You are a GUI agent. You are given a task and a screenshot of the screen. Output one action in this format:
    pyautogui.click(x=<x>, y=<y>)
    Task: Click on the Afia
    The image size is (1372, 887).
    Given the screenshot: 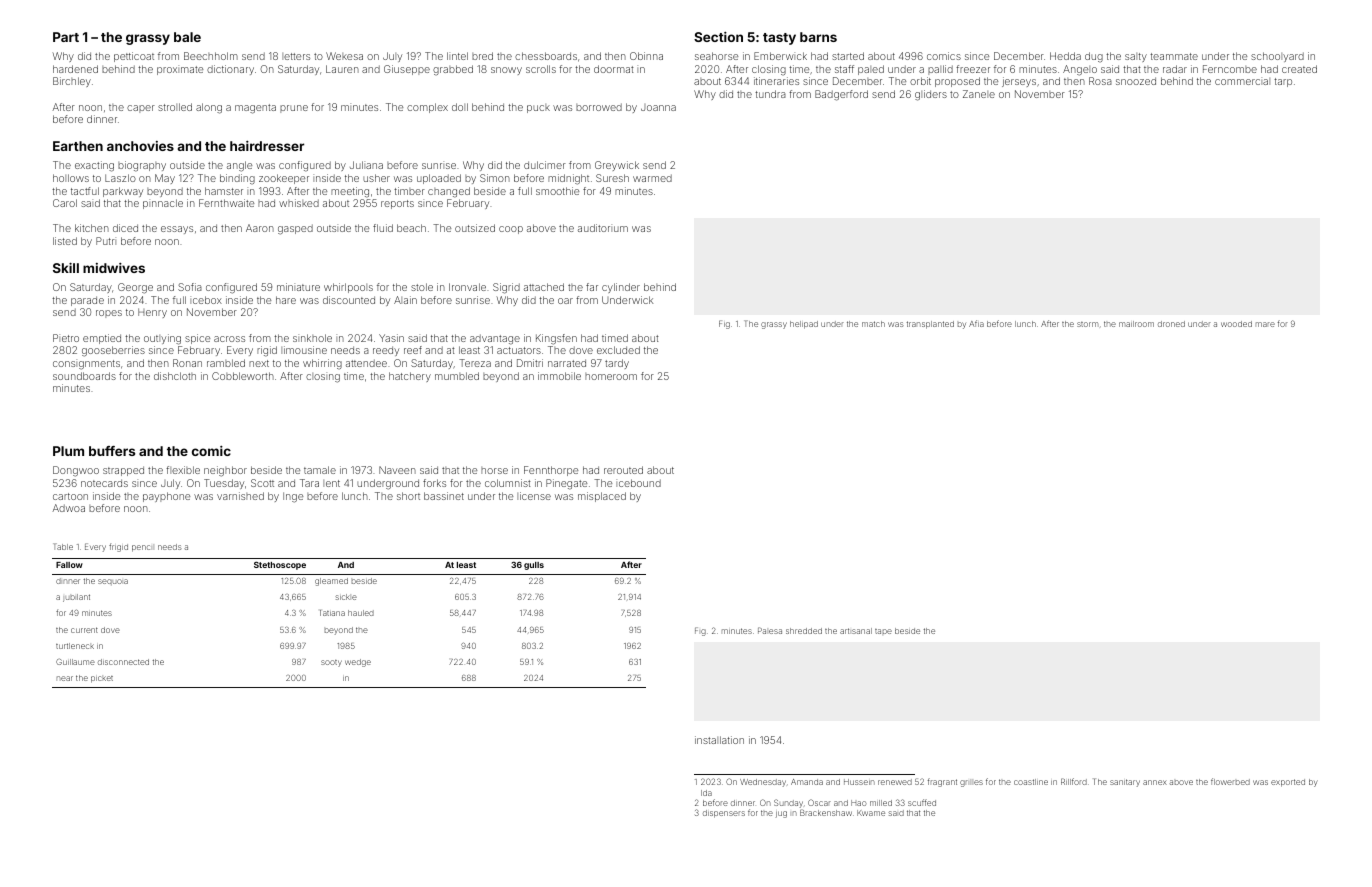 What is the action you would take?
    pyautogui.click(x=976, y=323)
